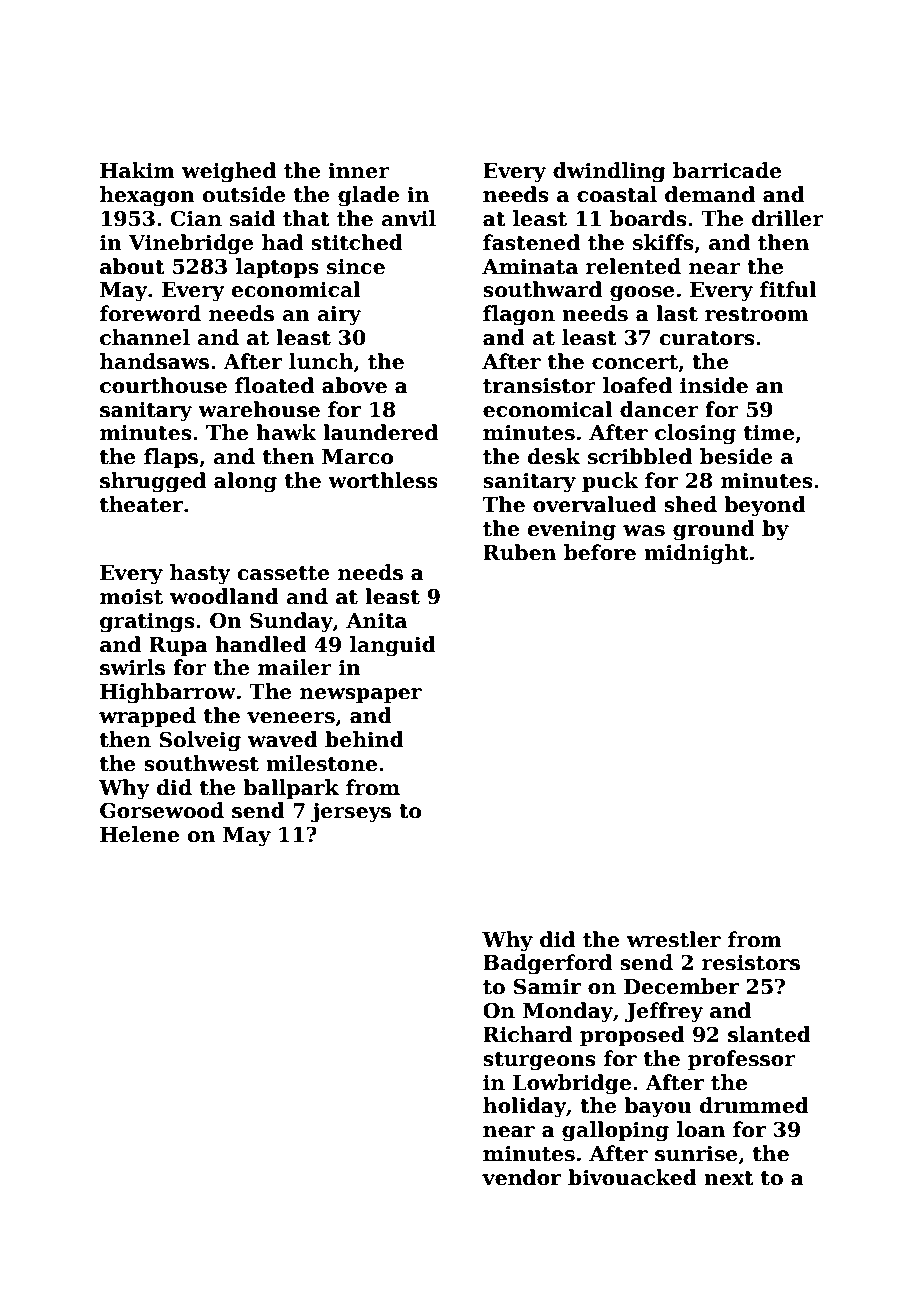 The width and height of the image is (924, 1311). I want to click on Sunday, so click(291, 622).
